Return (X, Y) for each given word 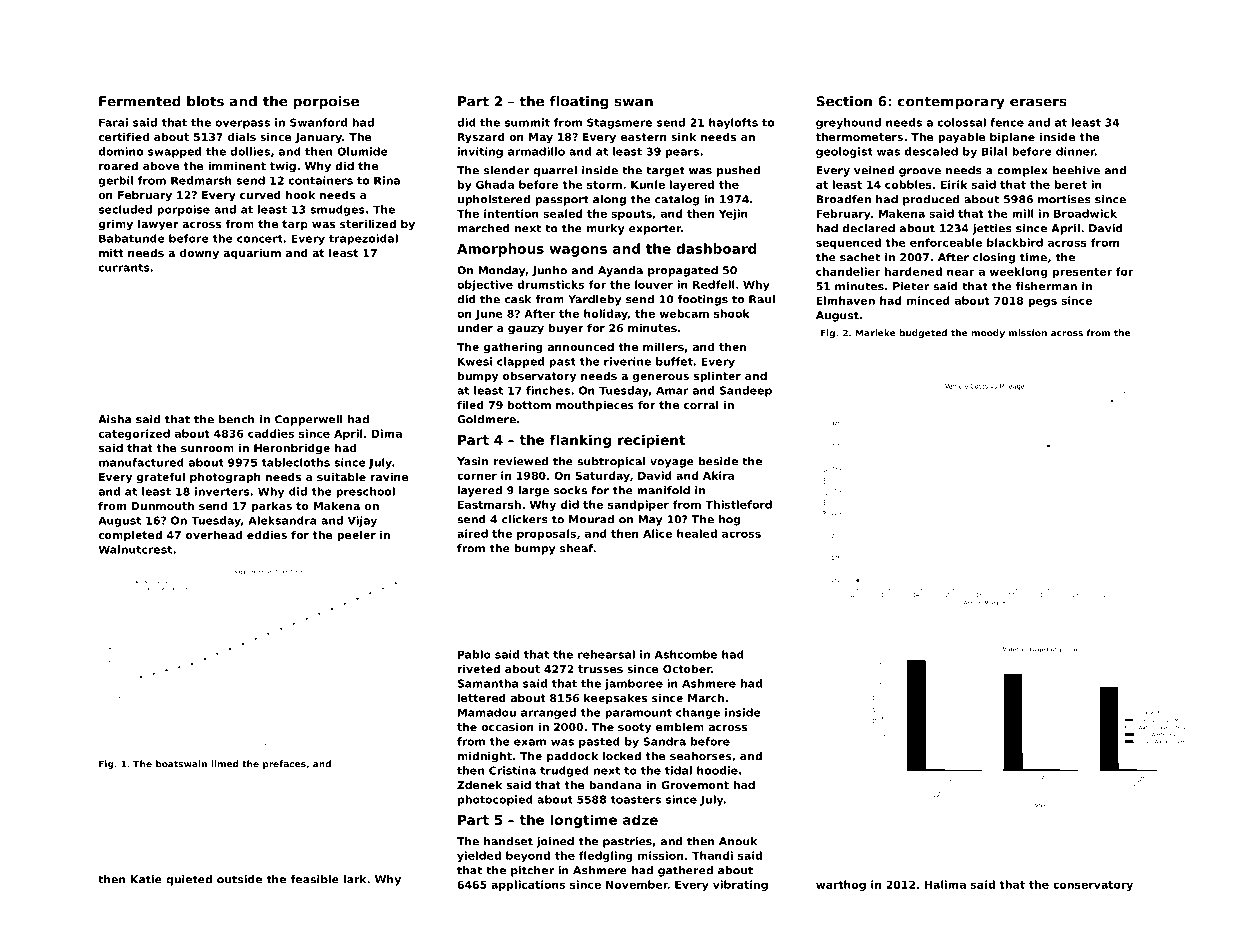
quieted (189, 880)
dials (242, 136)
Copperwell (309, 420)
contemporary (951, 102)
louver (654, 284)
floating (579, 102)
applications (528, 885)
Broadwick (1085, 213)
